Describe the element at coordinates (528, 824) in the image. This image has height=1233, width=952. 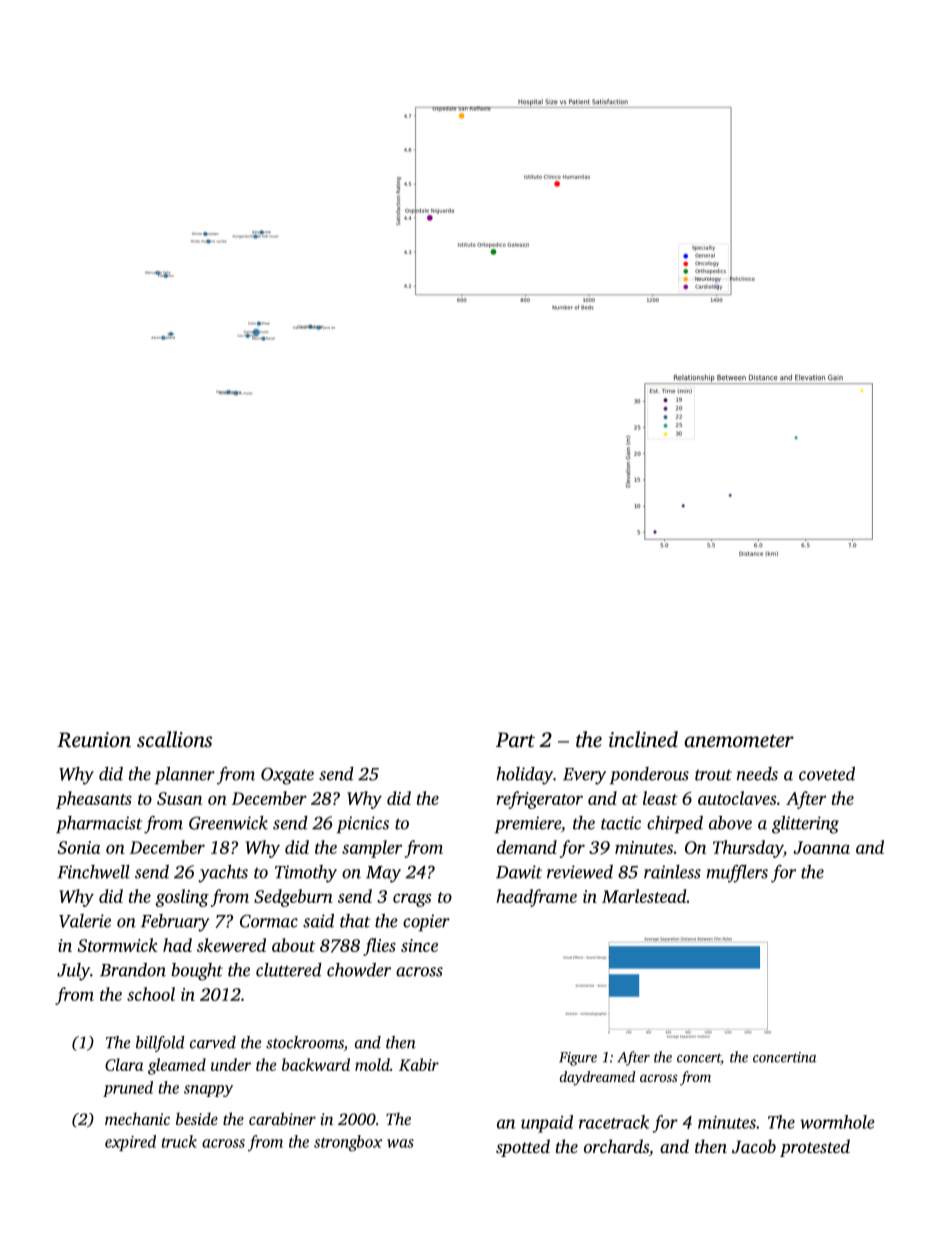
I see `premiere` at that location.
